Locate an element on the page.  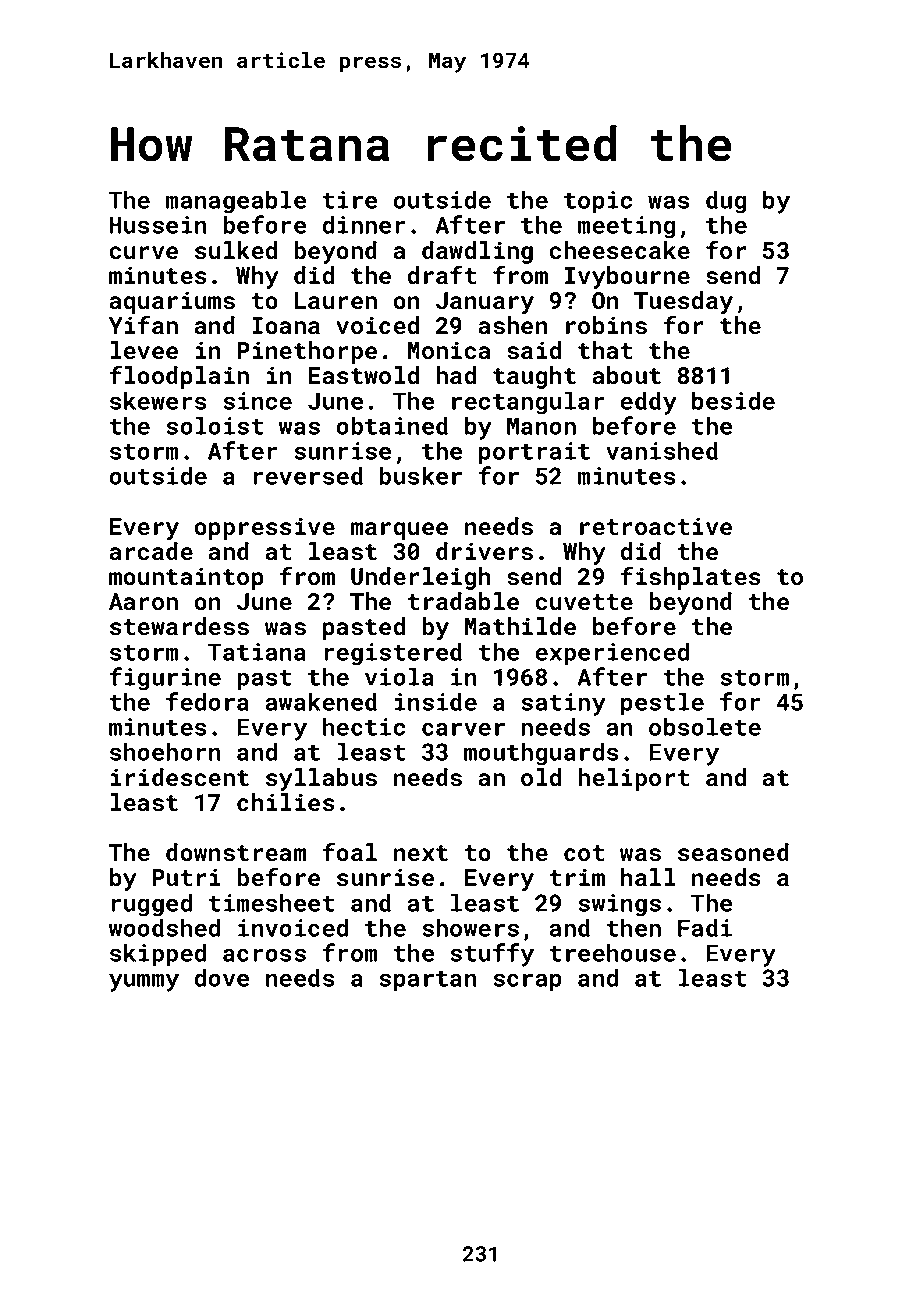
topic is located at coordinates (598, 202).
